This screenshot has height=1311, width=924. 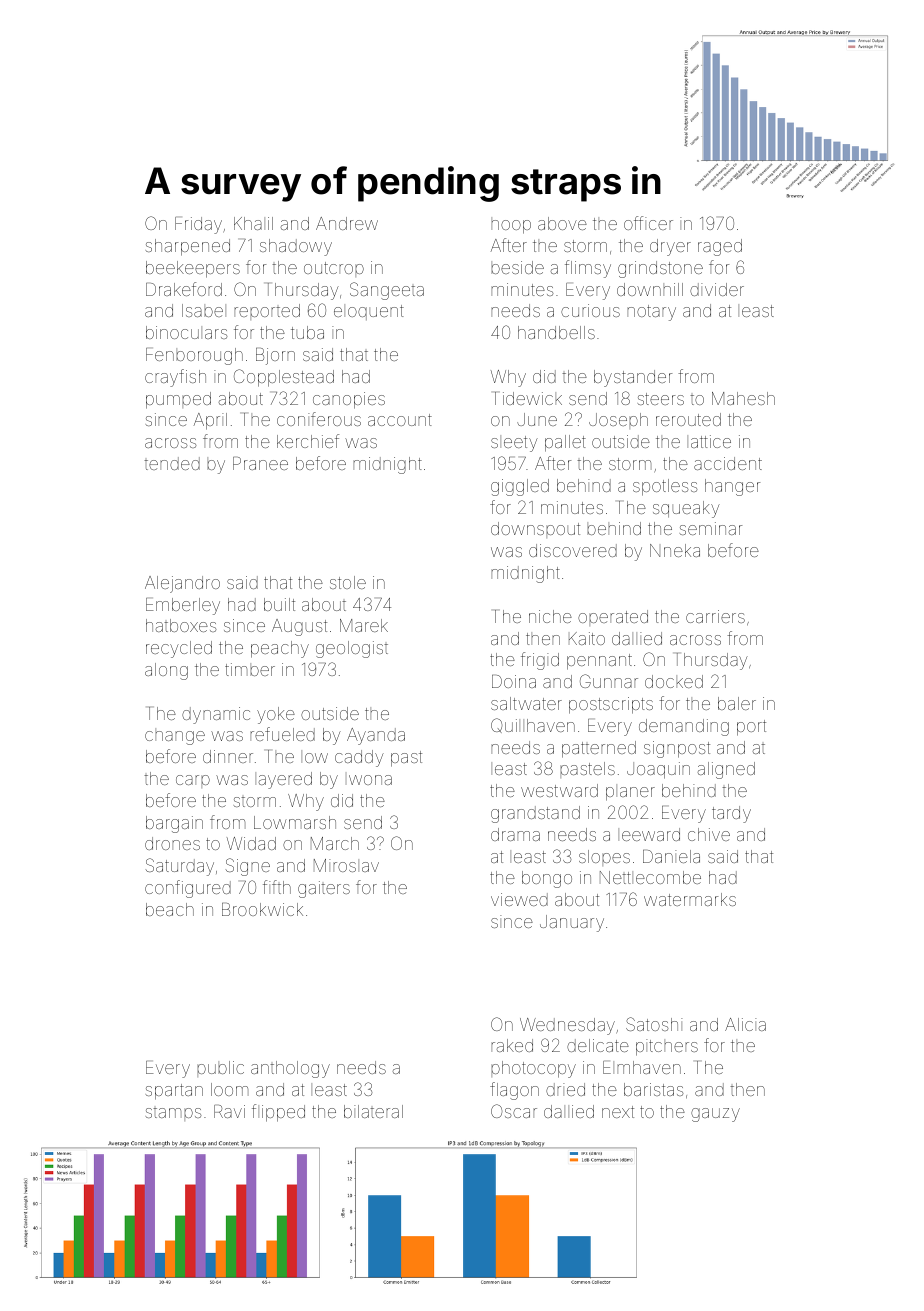 What do you see at coordinates (184, 289) in the screenshot?
I see `Drakeford` at bounding box center [184, 289].
